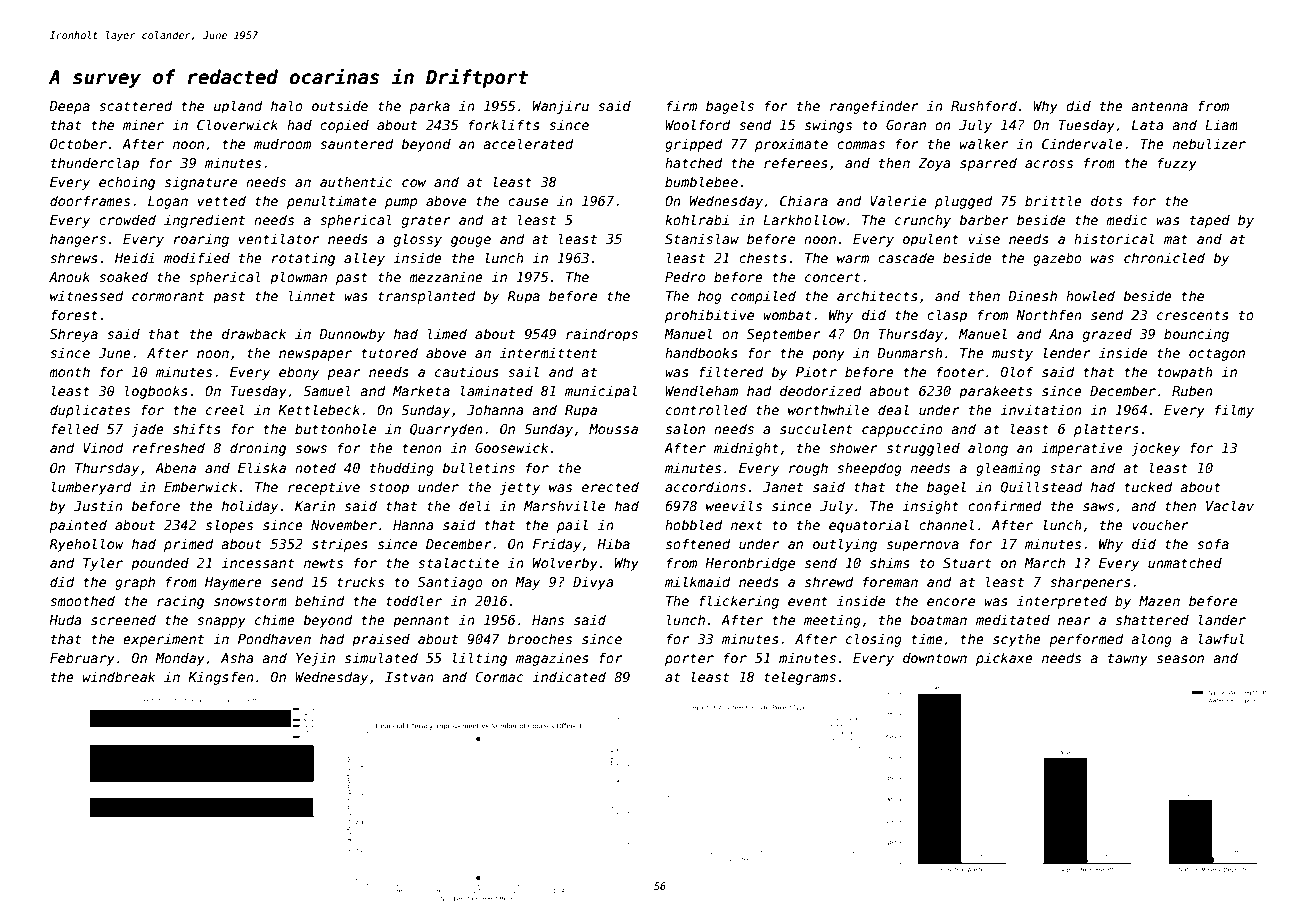 This page has height=924, width=1308. What do you see at coordinates (119, 676) in the page?
I see `windbreak` at bounding box center [119, 676].
